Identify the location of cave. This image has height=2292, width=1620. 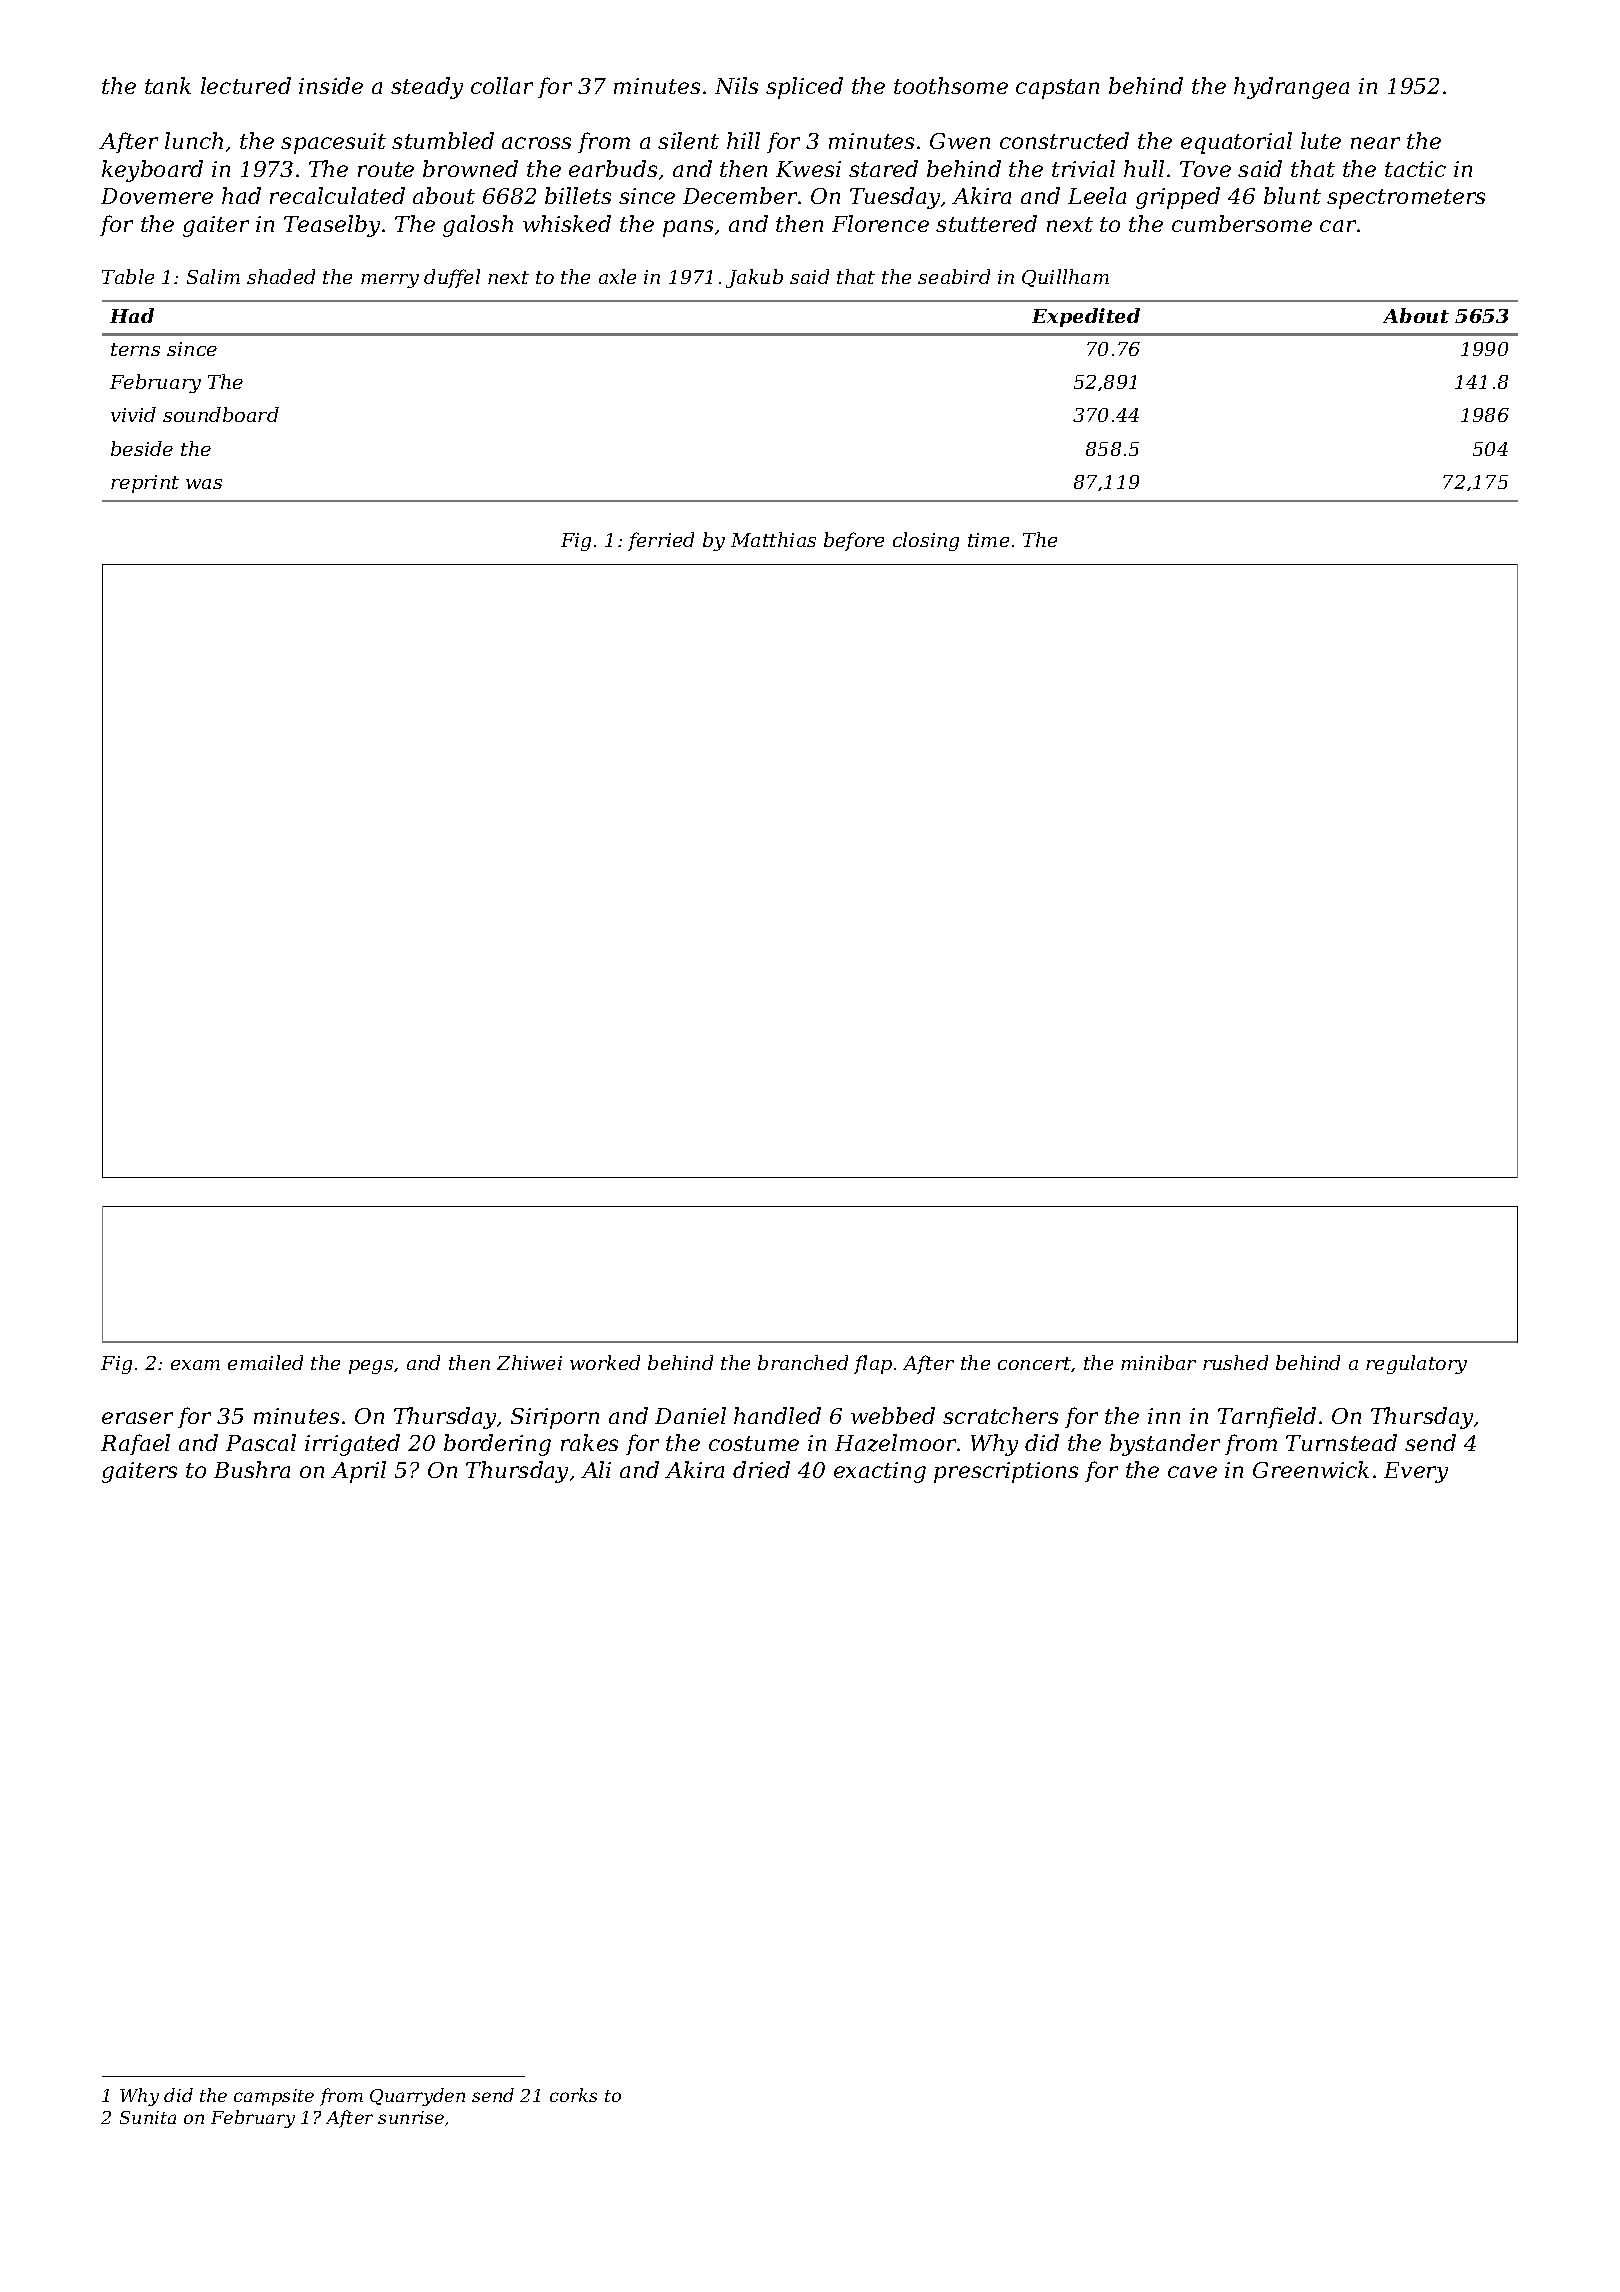
(1192, 1472).
